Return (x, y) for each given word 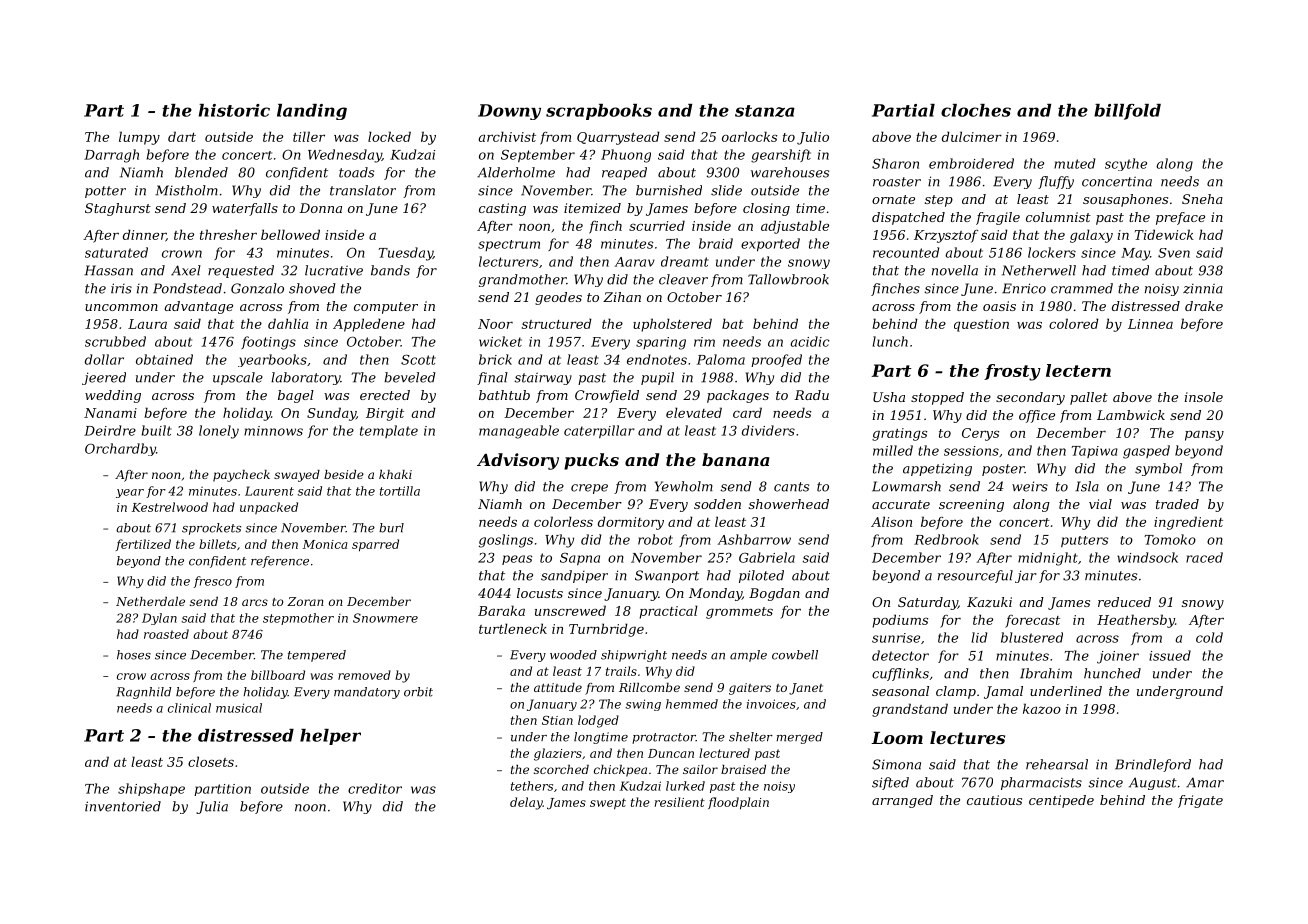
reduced (1124, 602)
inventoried (123, 806)
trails (621, 671)
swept (608, 804)
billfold (1127, 112)
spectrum (509, 245)
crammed (1082, 288)
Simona (896, 764)
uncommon (121, 307)
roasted (166, 634)
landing (312, 112)
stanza (765, 111)
